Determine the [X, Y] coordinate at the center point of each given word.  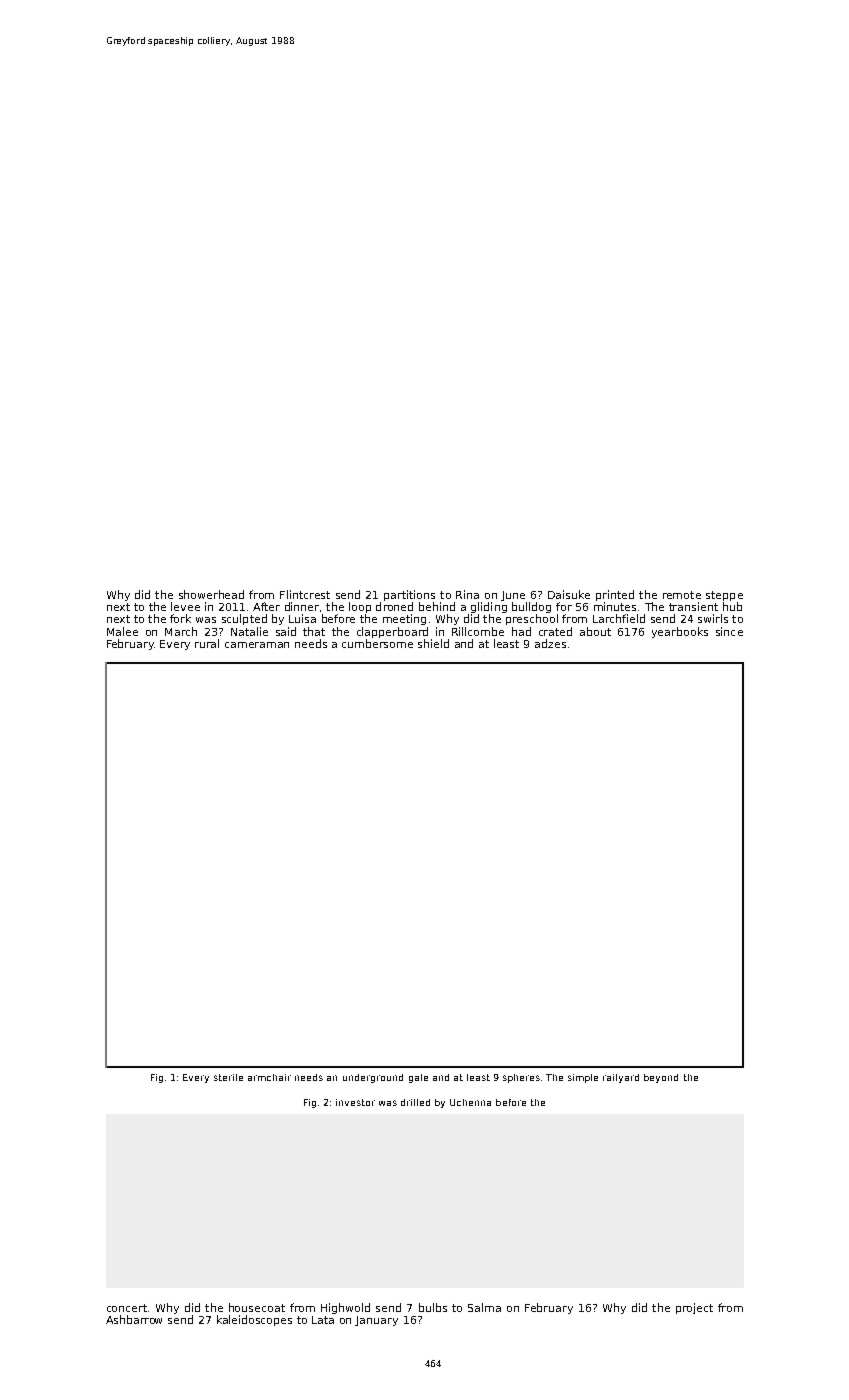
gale [418, 1078]
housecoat [257, 1307]
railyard [621, 1078]
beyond [661, 1078]
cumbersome [377, 643]
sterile [228, 1077]
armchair [269, 1077]
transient [693, 606]
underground [373, 1078]
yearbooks [680, 632]
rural [207, 643]
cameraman [257, 645]
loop [360, 607]
